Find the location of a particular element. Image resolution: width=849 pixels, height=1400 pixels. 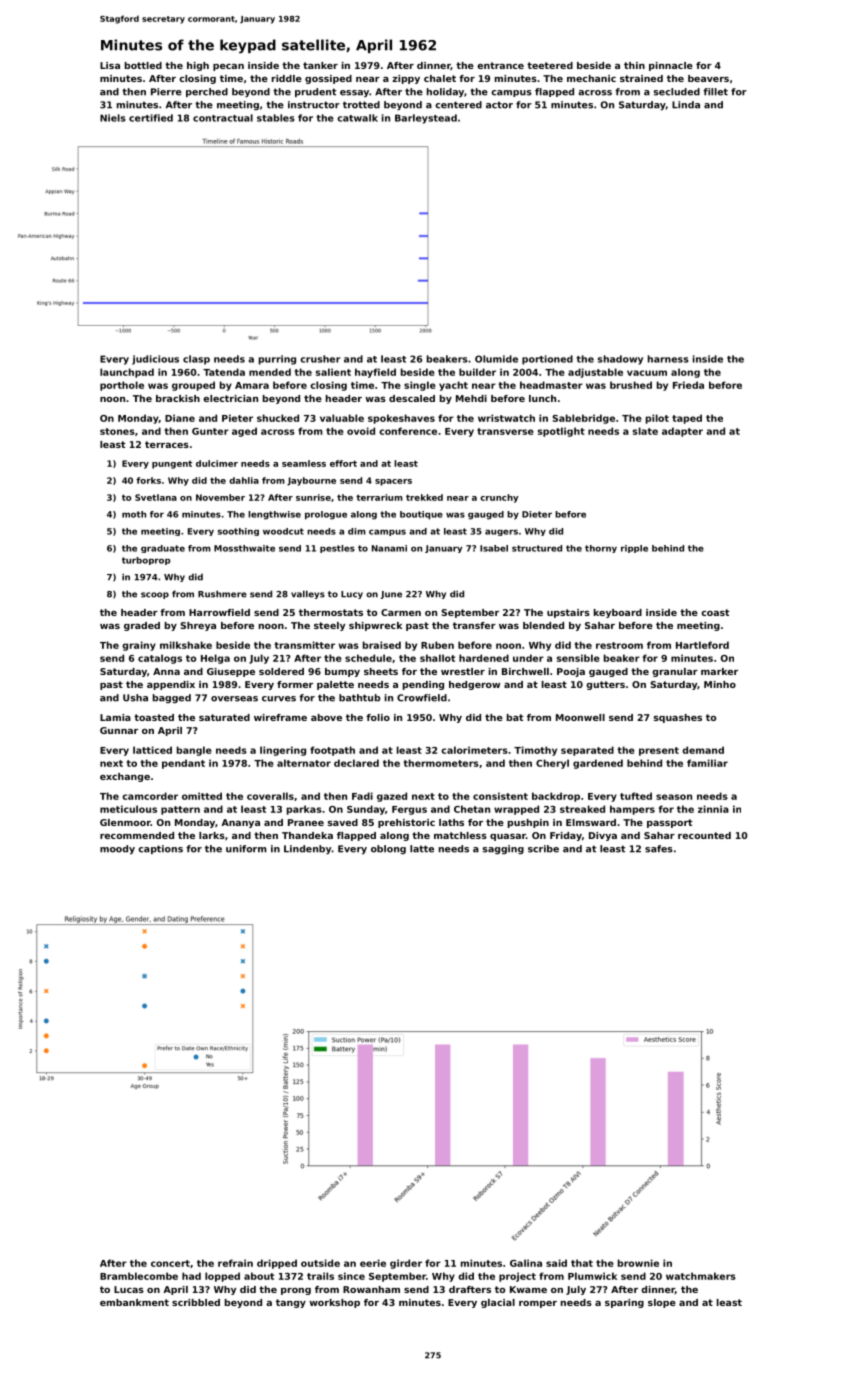

spotlight is located at coordinates (561, 432).
